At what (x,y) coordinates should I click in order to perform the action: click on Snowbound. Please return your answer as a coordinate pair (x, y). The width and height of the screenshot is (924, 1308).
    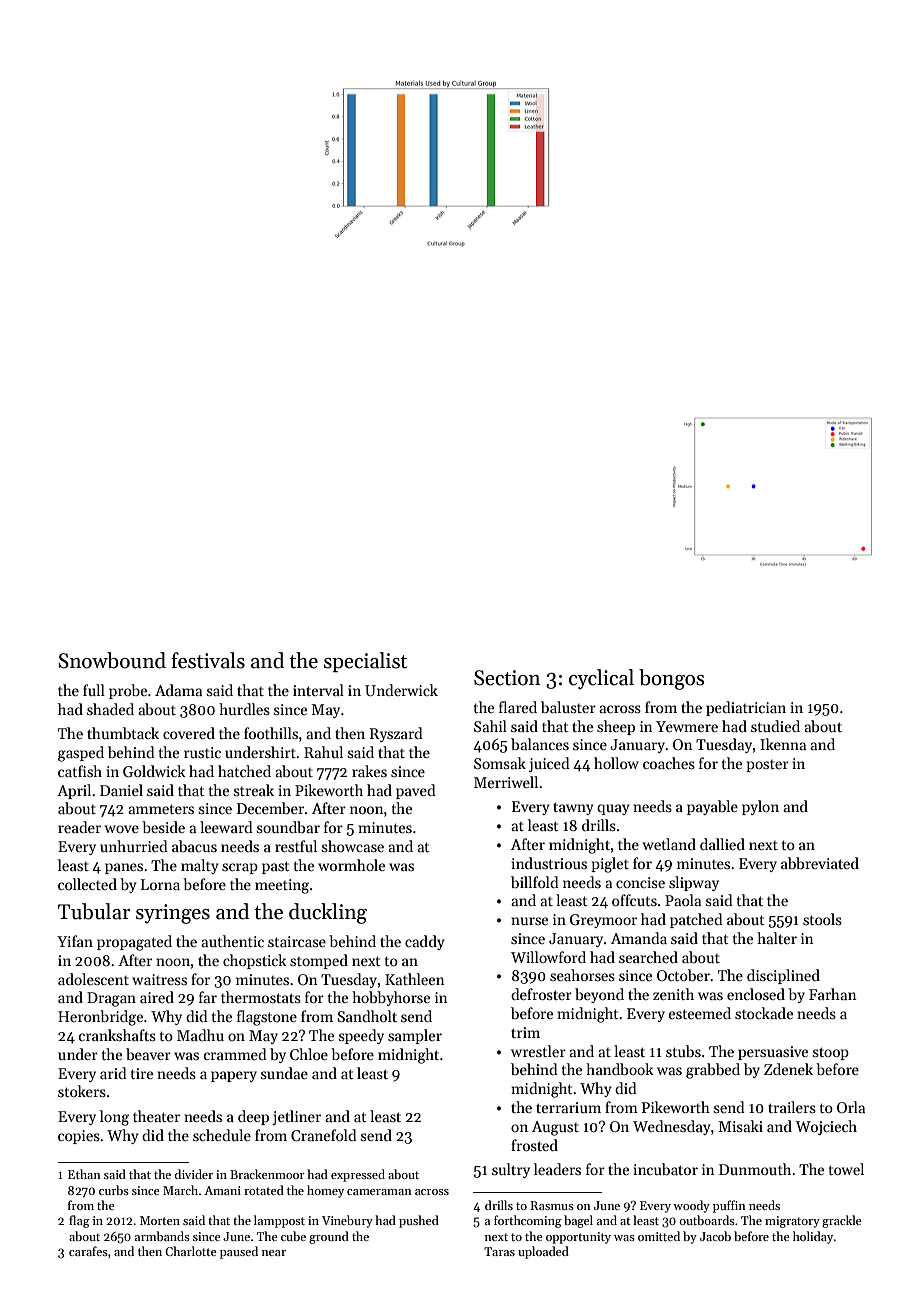
    Looking at the image, I should click on (112, 660).
